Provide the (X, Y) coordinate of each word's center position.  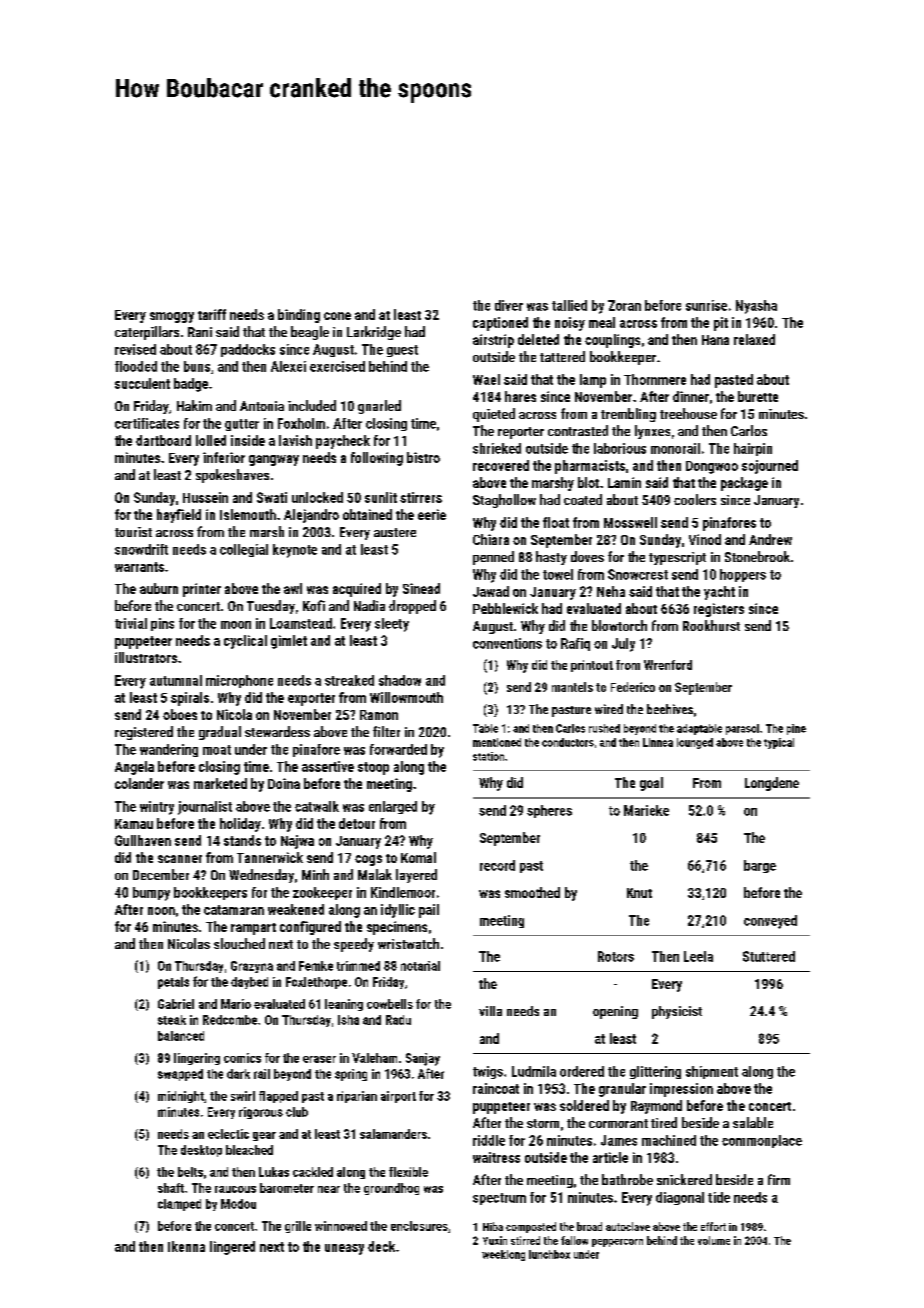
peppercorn (617, 1243)
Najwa (297, 842)
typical (779, 743)
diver (509, 305)
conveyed (770, 922)
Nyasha (756, 307)
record (497, 865)
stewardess (277, 731)
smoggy (172, 317)
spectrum (499, 1199)
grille (298, 1227)
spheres (549, 811)
